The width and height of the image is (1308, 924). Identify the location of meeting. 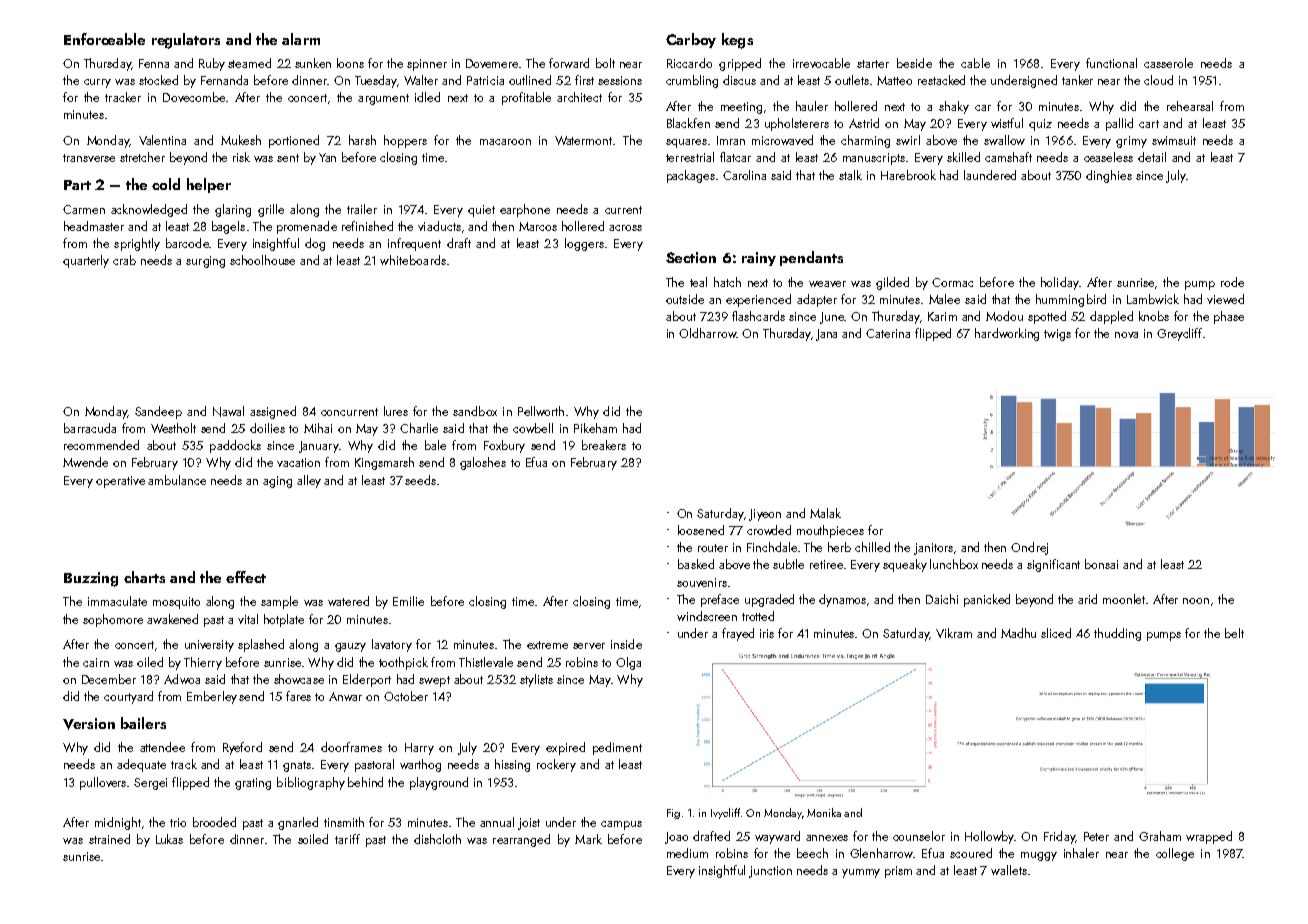
(741, 108).
